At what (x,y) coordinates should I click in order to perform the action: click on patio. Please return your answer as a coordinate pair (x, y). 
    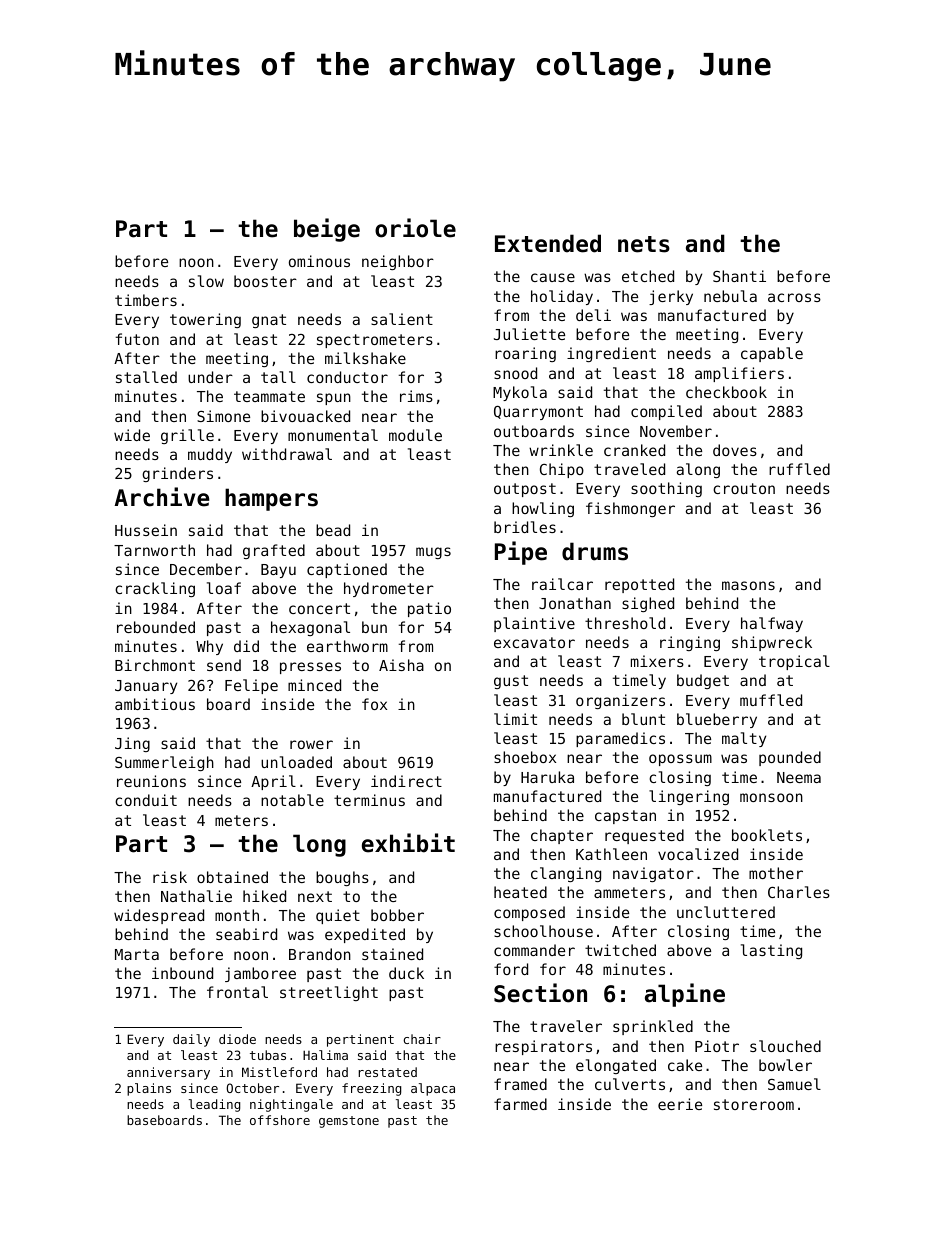
    Looking at the image, I should click on (429, 609).
